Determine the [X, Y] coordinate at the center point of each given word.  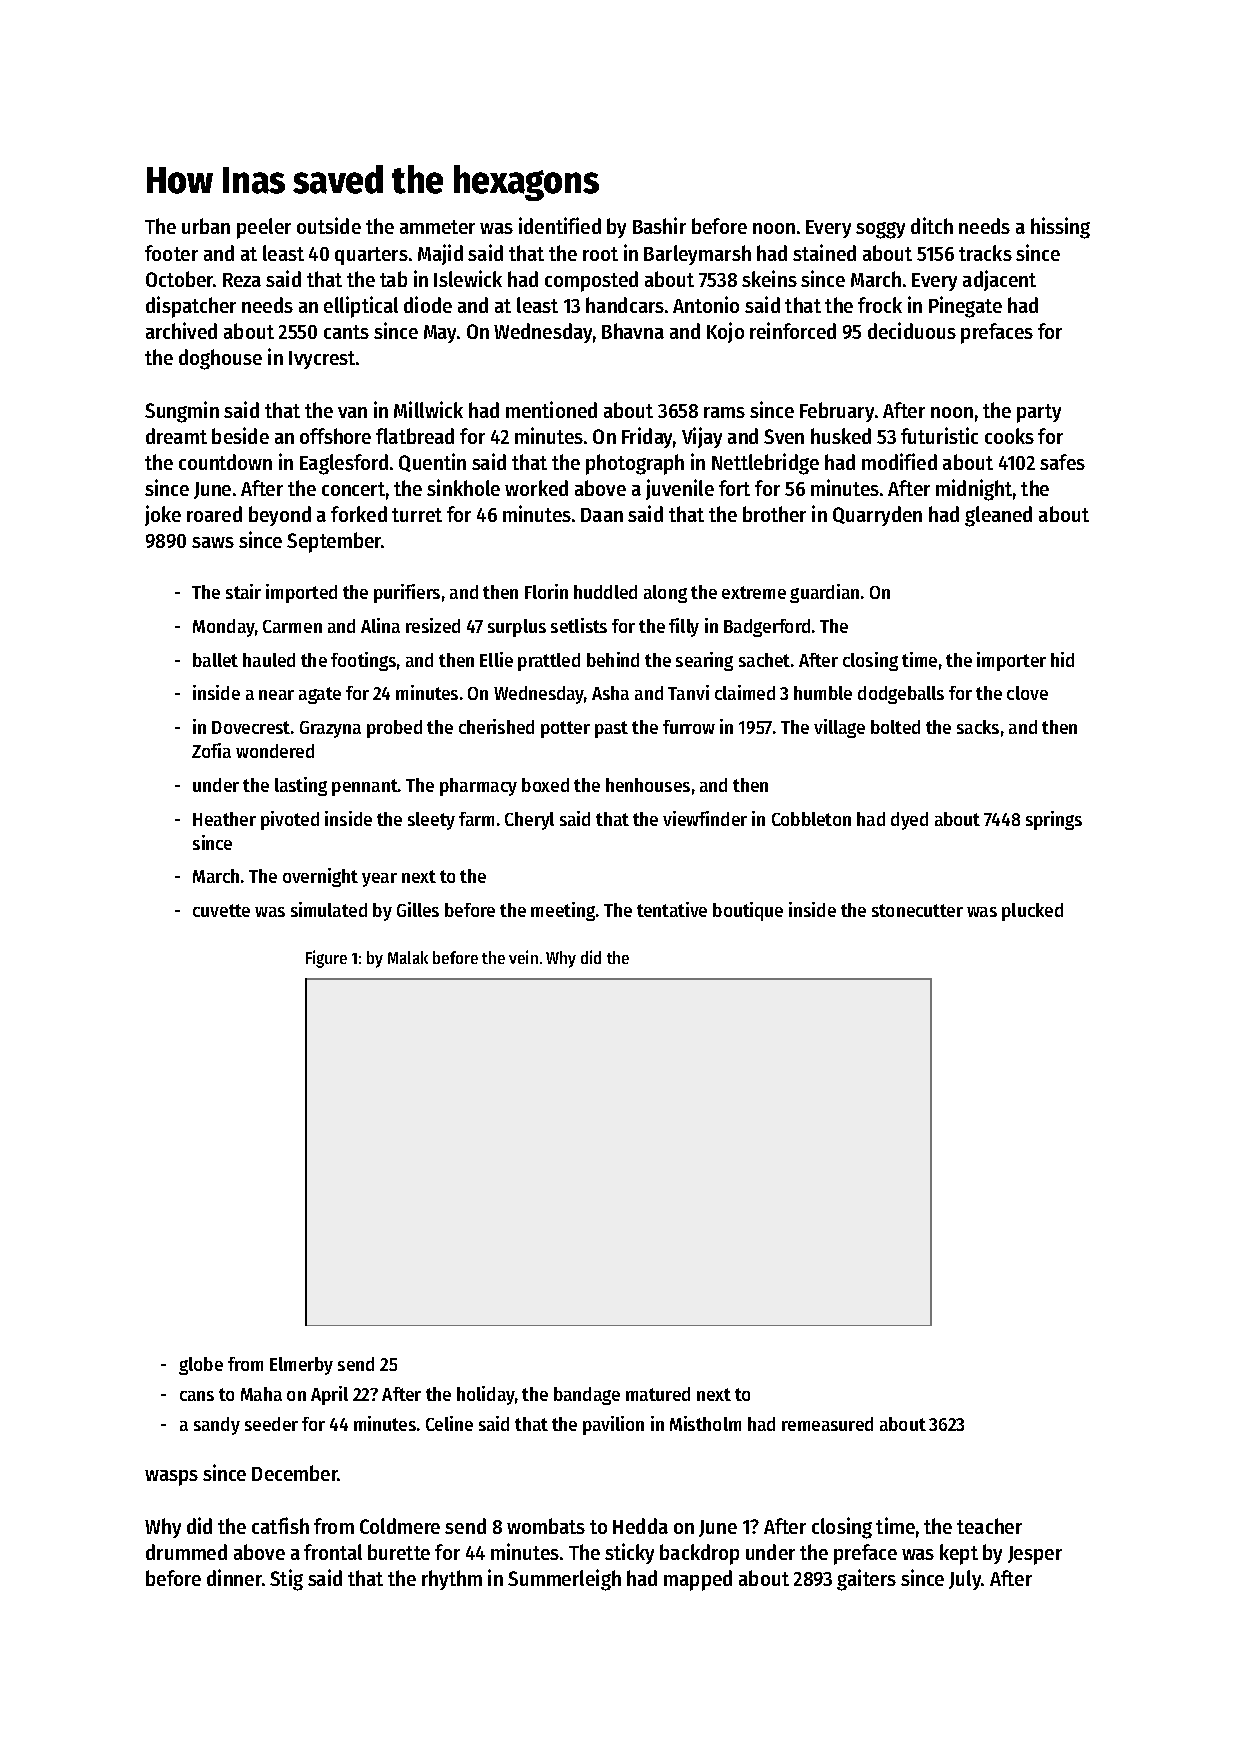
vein [523, 957]
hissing [1060, 228]
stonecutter [917, 910]
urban [206, 226]
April [329, 1395]
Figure [326, 959]
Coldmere [400, 1526]
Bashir [659, 225]
